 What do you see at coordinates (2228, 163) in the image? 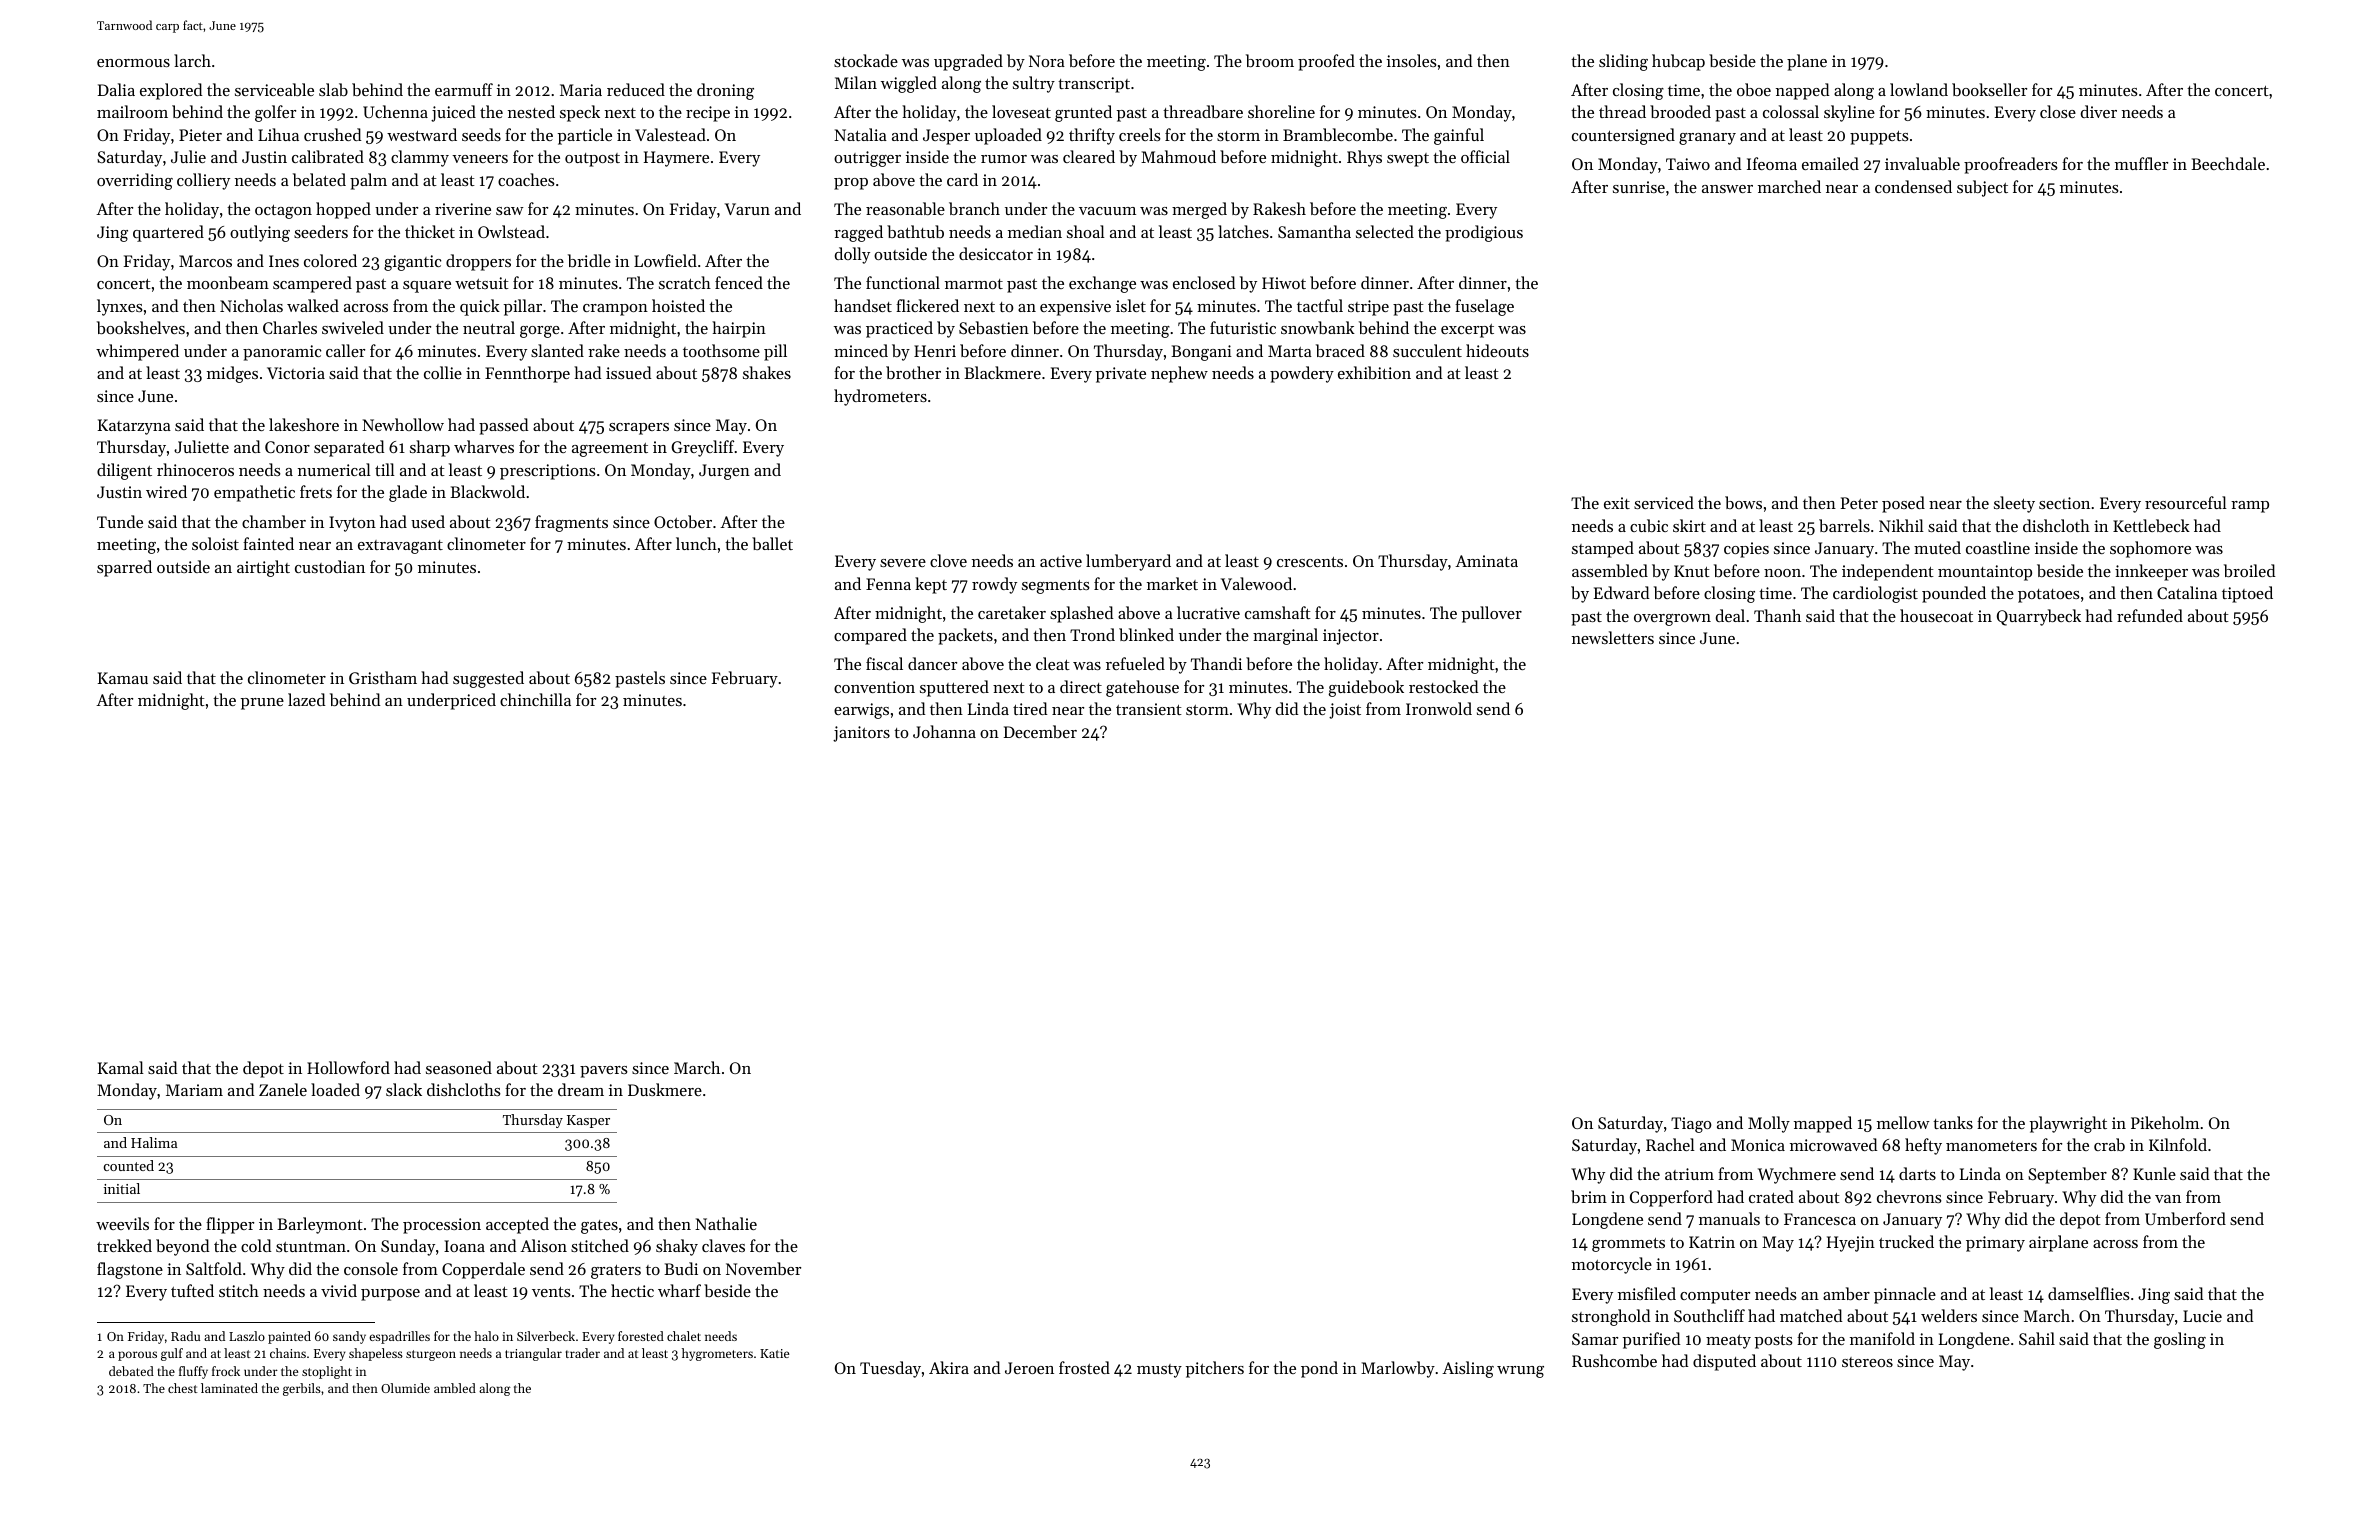
I see `Beechdale` at bounding box center [2228, 163].
